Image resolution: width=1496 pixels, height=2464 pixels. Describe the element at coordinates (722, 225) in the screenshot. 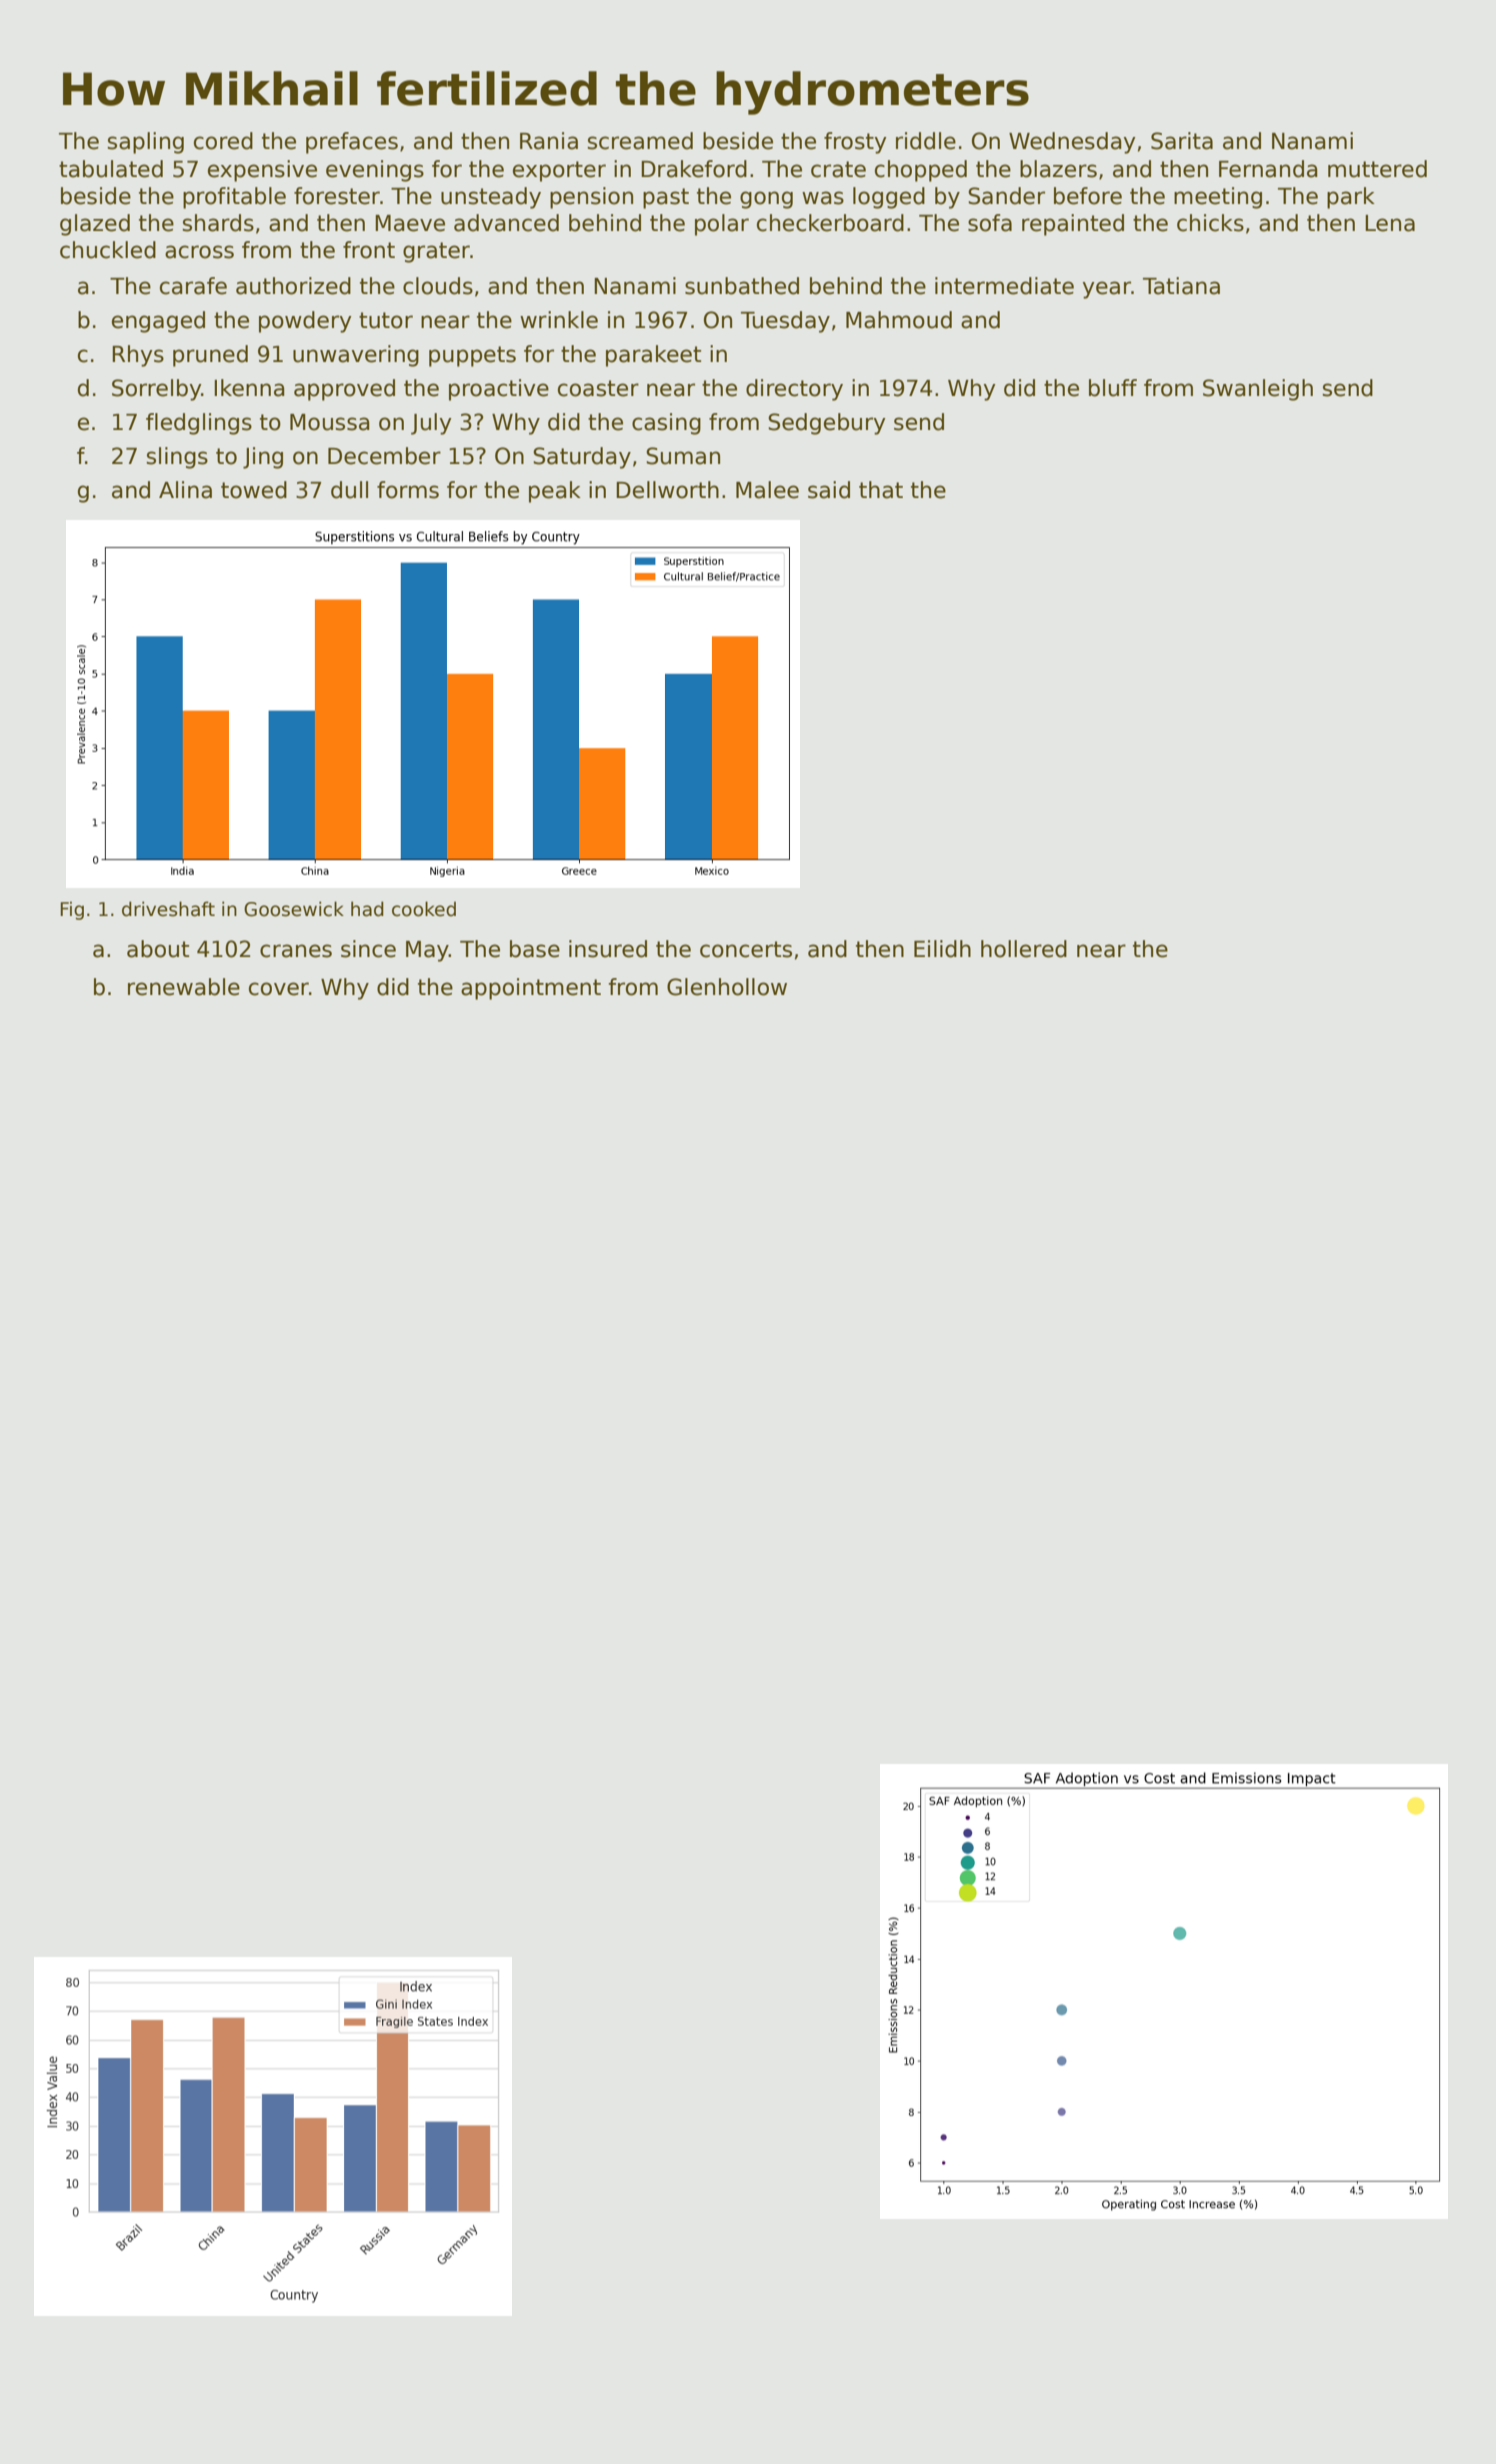

I see `polar` at that location.
